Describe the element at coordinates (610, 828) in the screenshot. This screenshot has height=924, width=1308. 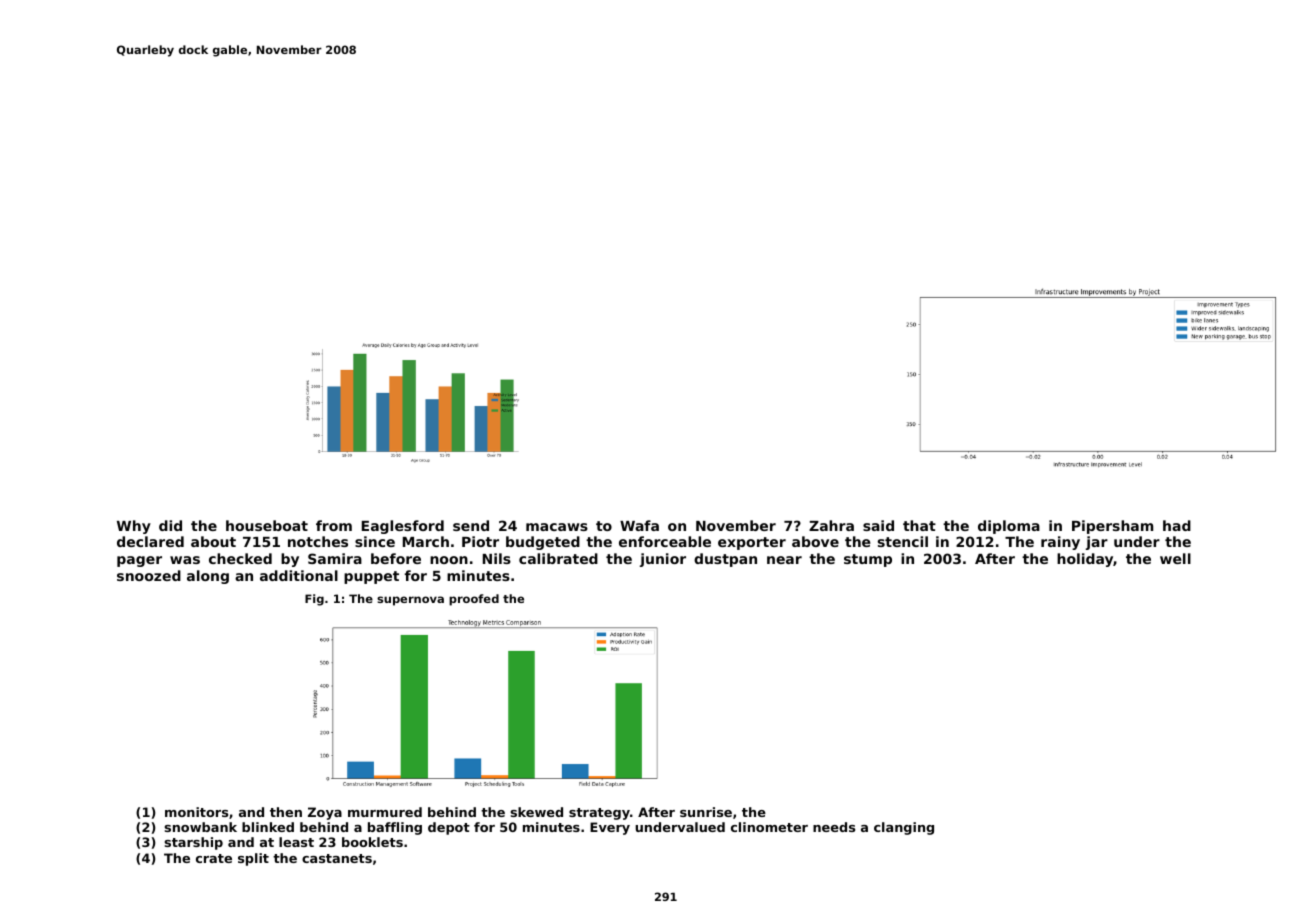
I see `Every` at that location.
